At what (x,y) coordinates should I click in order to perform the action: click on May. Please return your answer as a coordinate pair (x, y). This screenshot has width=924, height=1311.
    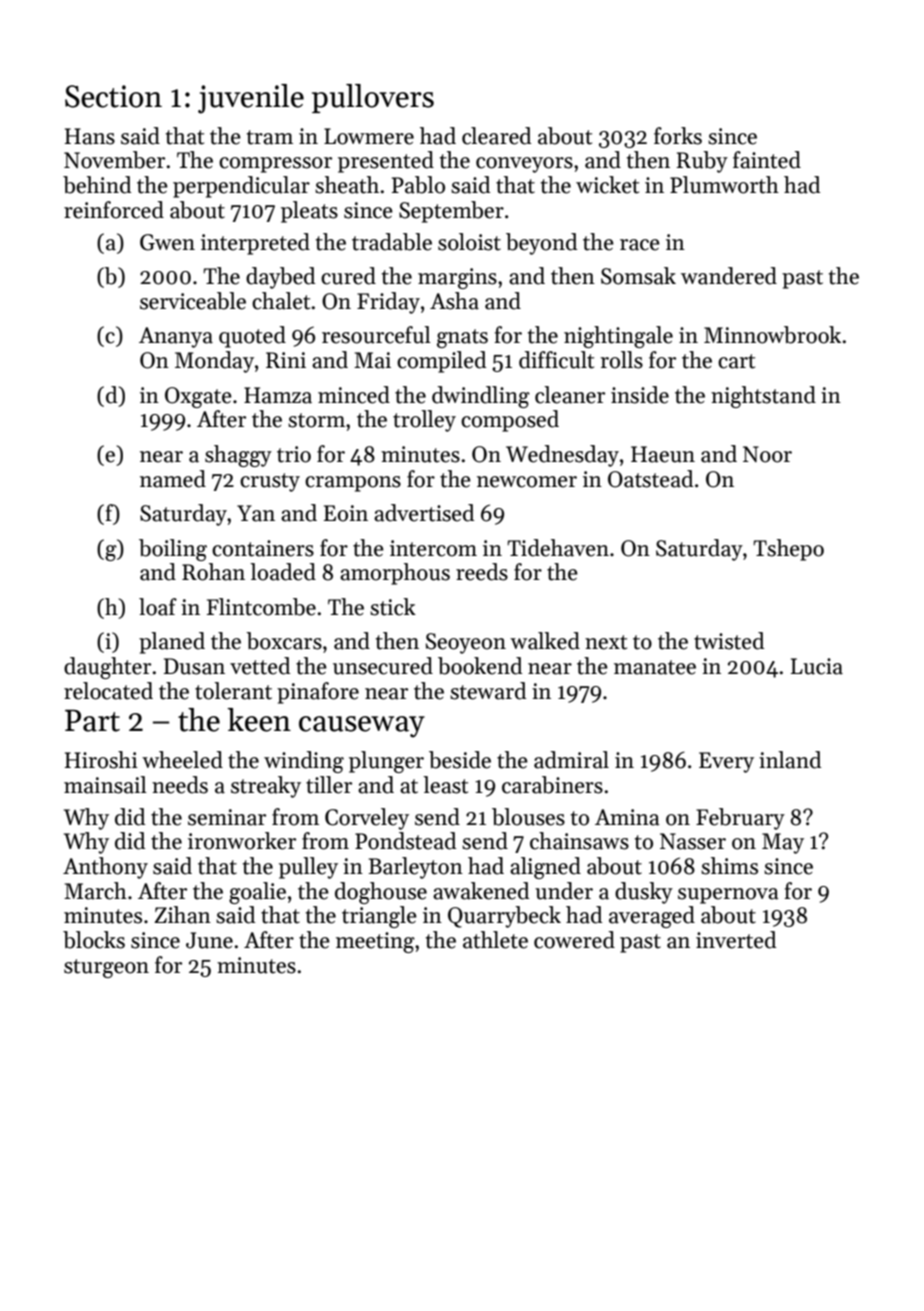
    Looking at the image, I should click on (783, 843).
